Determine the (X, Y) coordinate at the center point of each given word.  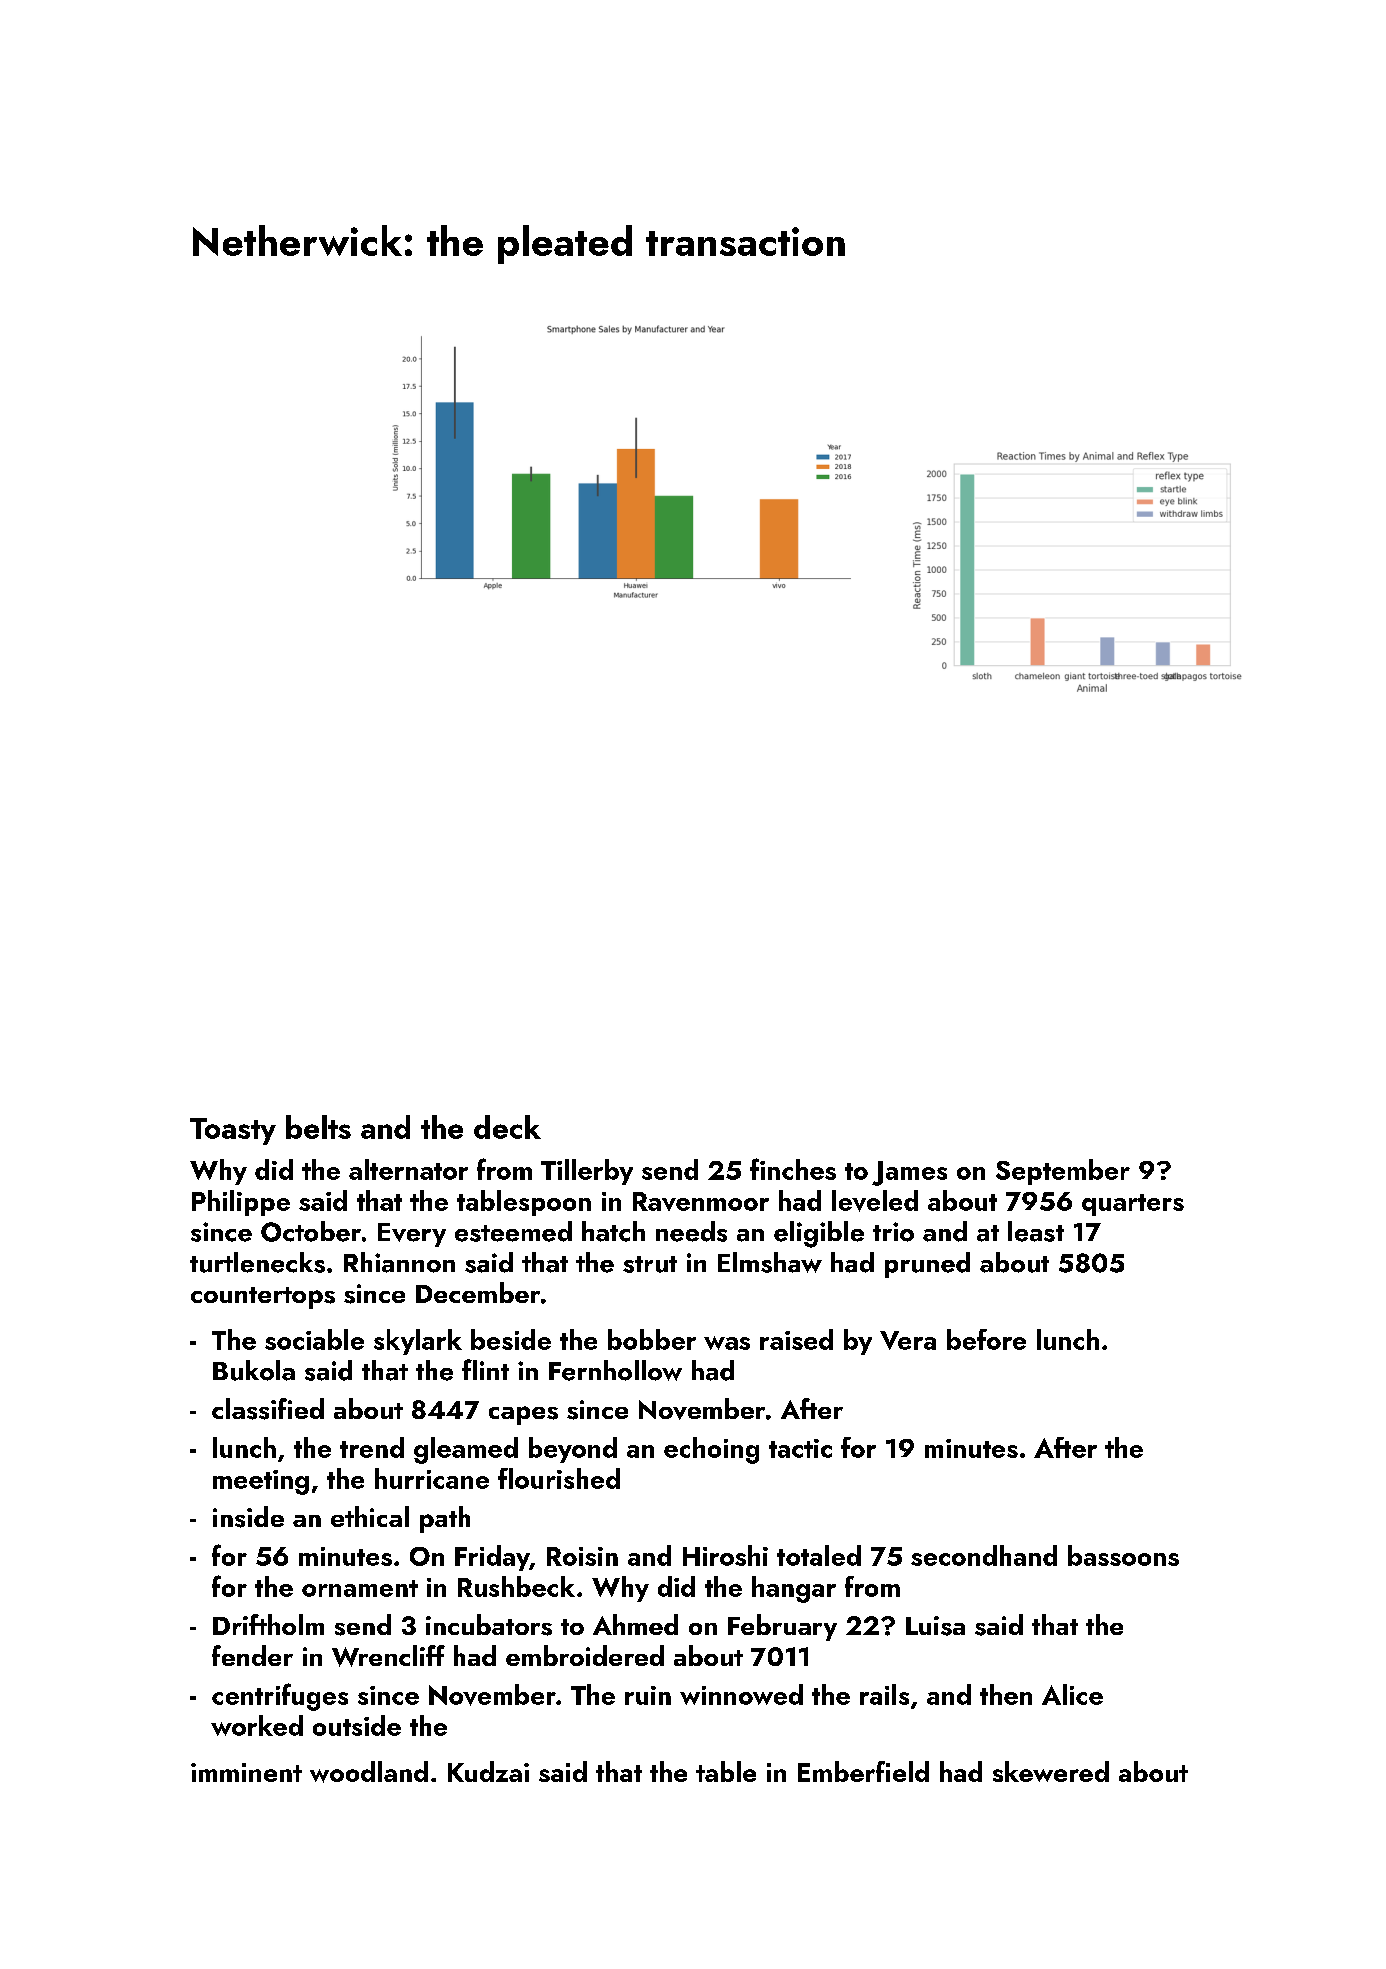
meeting (261, 1482)
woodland (369, 1772)
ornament (360, 1588)
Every (412, 1235)
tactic (800, 1448)
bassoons (1123, 1555)
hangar (794, 1589)
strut (650, 1264)
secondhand (984, 1555)
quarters (1133, 1205)
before (986, 1339)
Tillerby (587, 1172)
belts (318, 1127)
